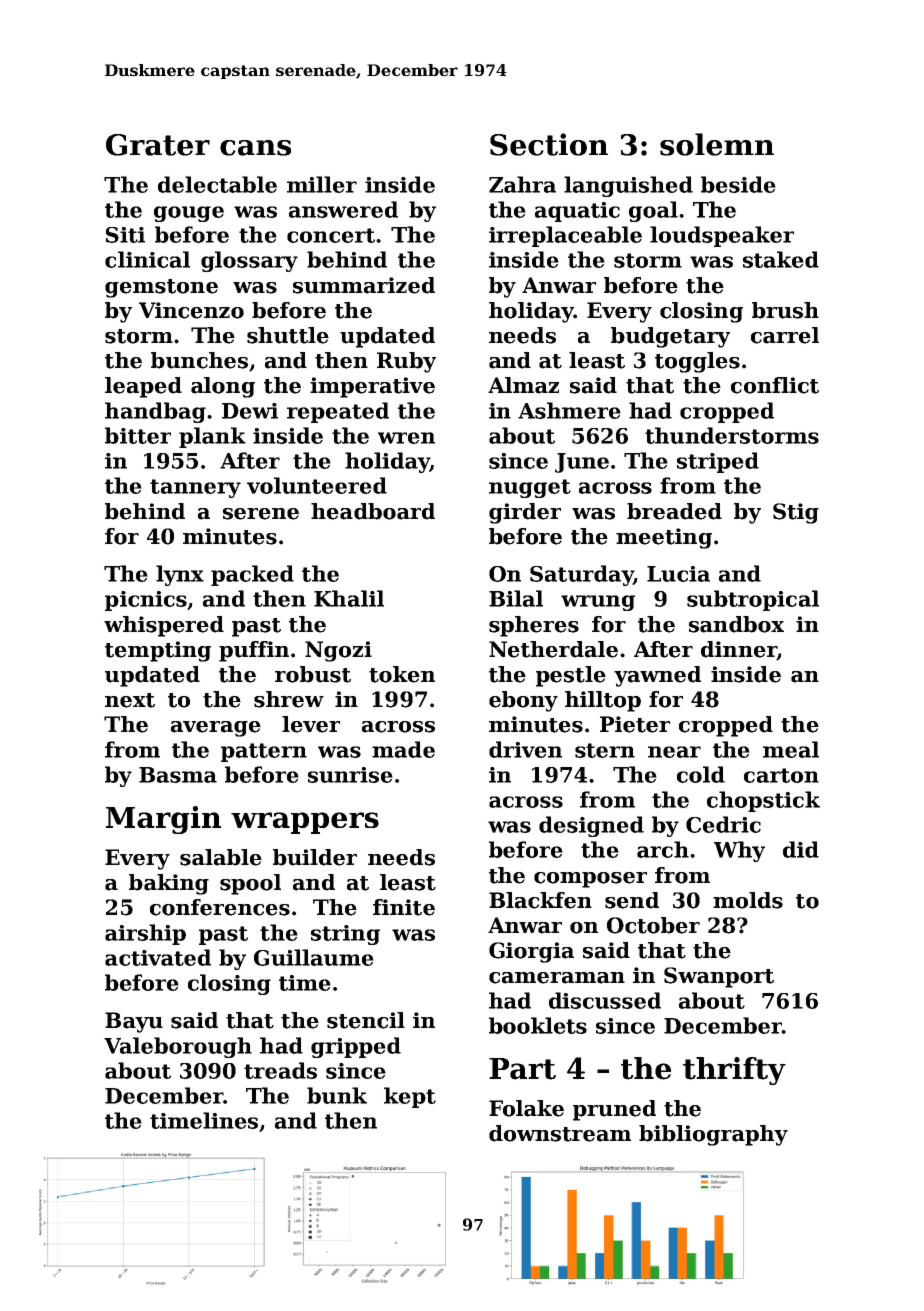 This screenshot has width=924, height=1311. What do you see at coordinates (530, 488) in the screenshot?
I see `nugget` at bounding box center [530, 488].
